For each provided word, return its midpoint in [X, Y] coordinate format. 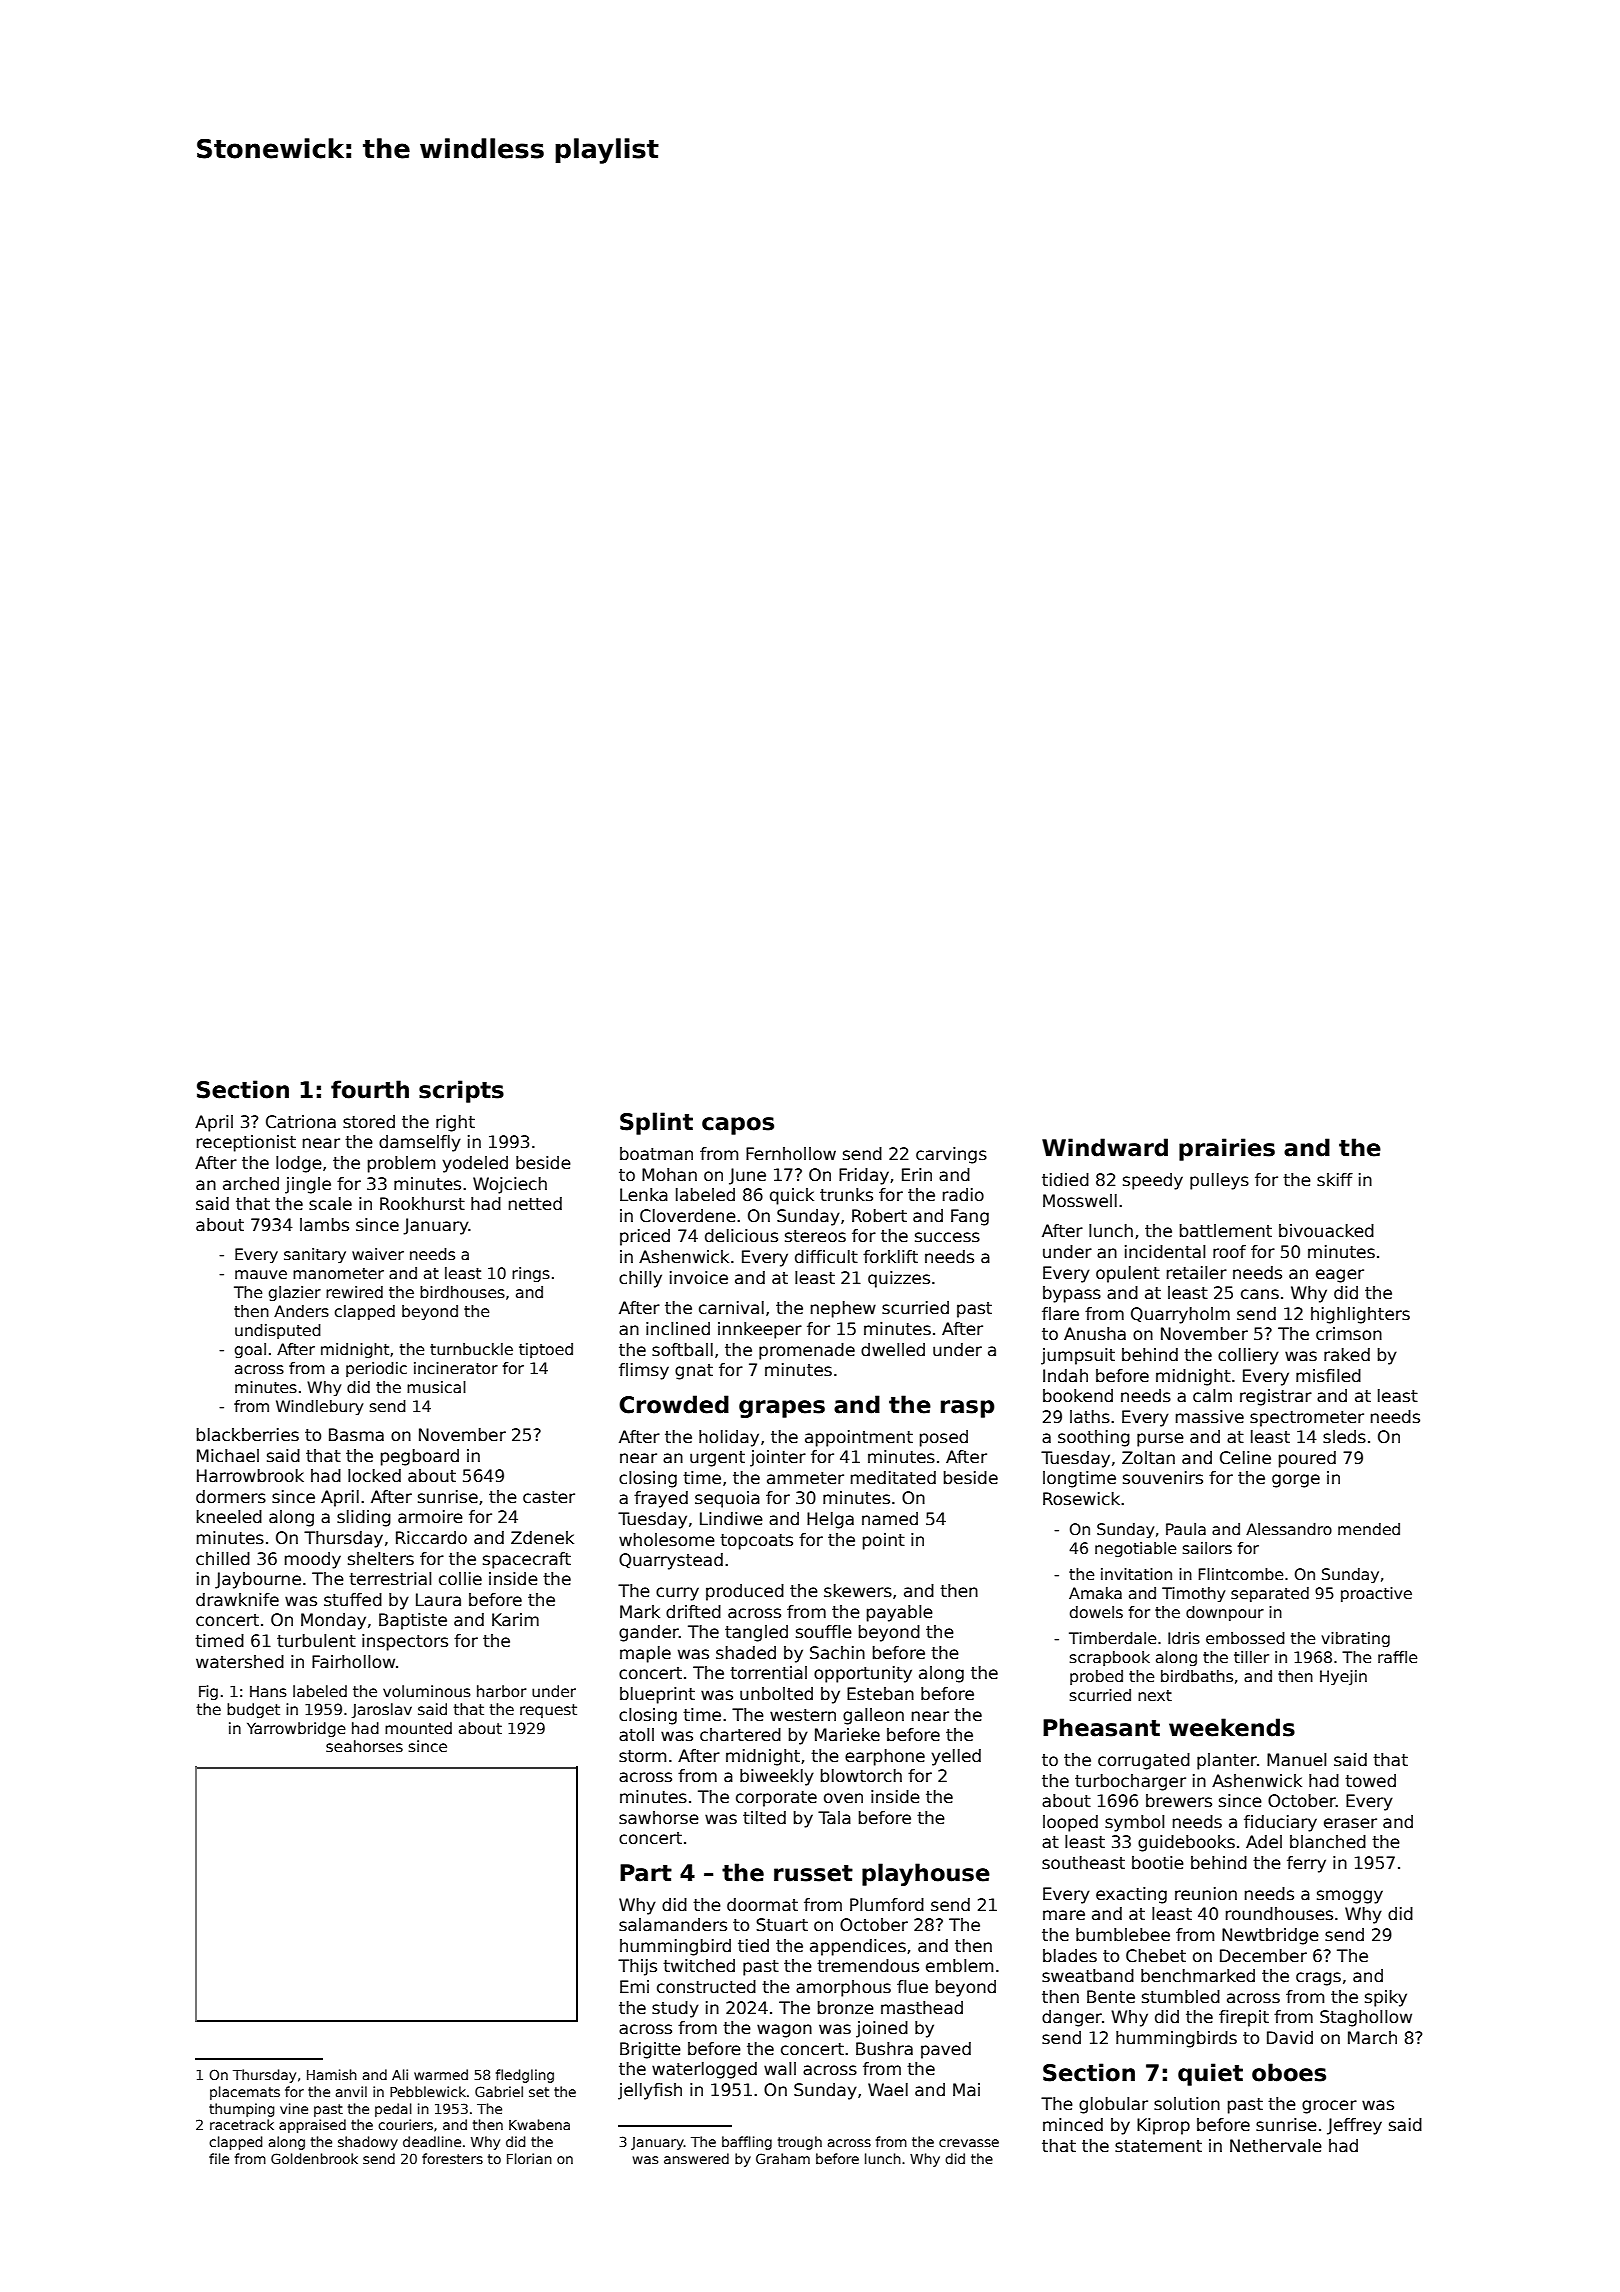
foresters [452, 2158]
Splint [656, 1123]
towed [1370, 1781]
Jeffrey [1354, 2126]
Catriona [301, 1122]
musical [436, 1387]
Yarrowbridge [296, 1729]
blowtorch [861, 1776]
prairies [1227, 1149]
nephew [843, 1309]
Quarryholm [1180, 1315]
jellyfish [650, 2091]
